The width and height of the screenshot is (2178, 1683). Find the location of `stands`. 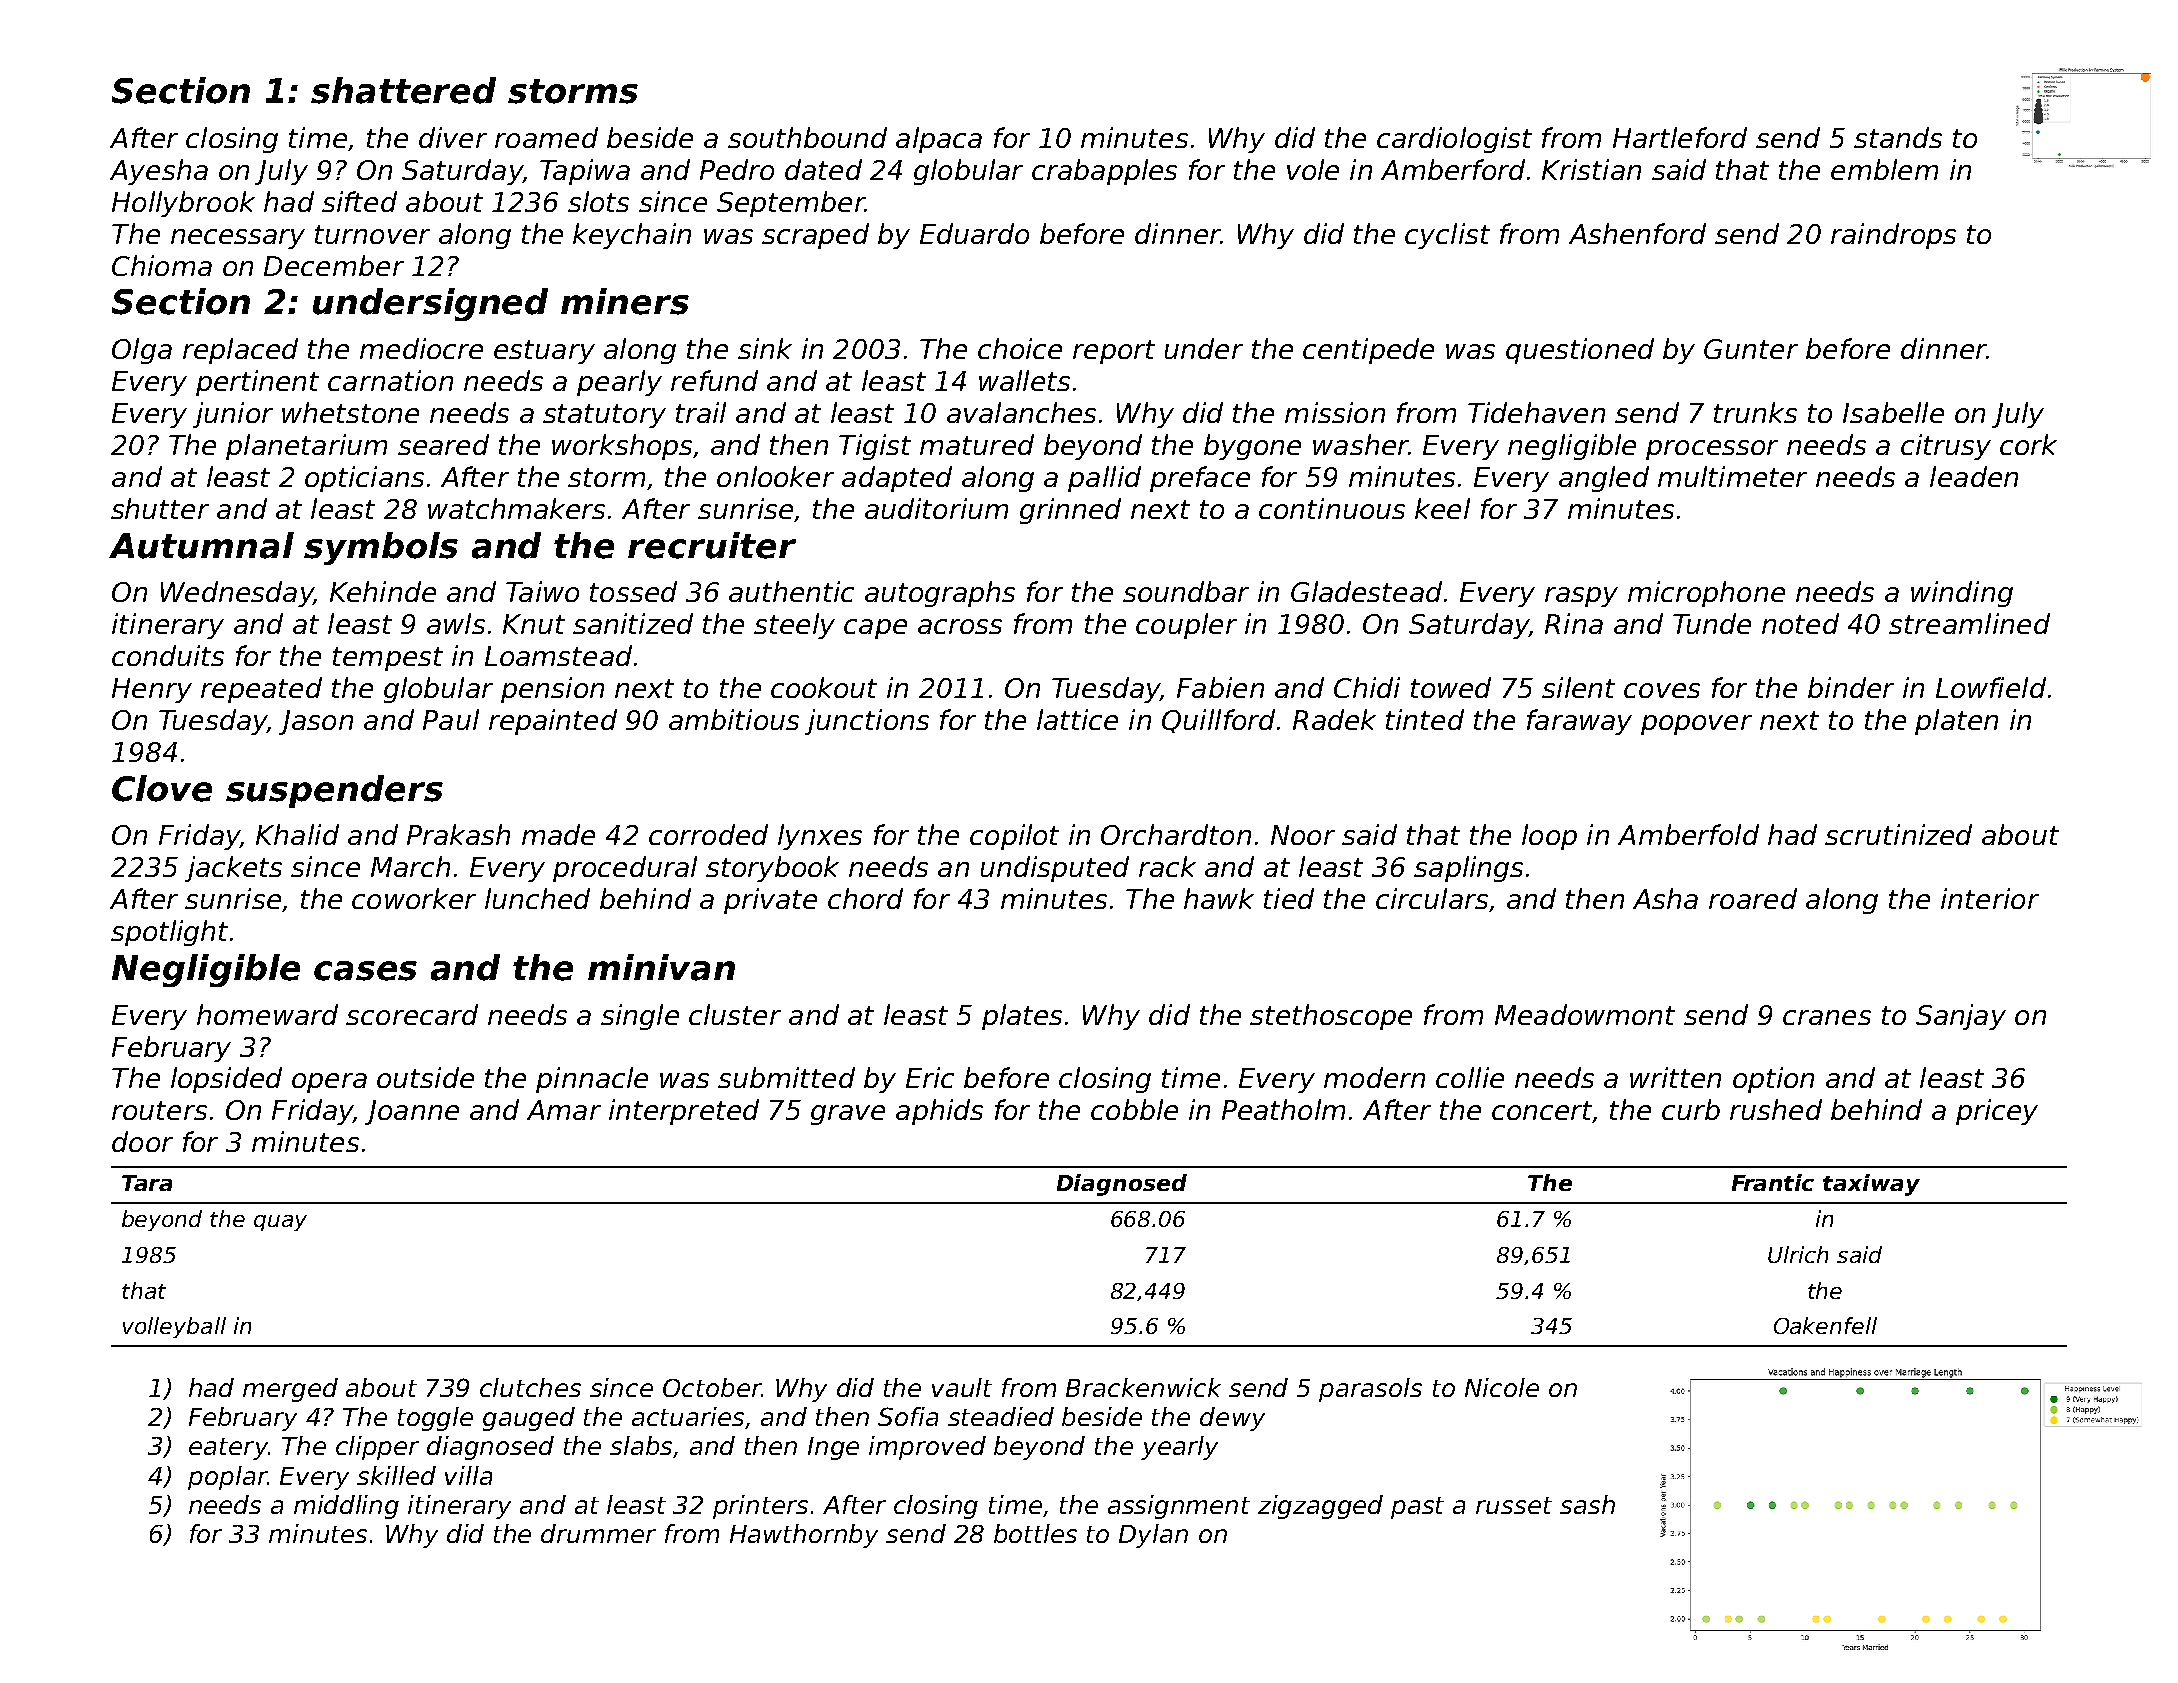

stands is located at coordinates (1898, 137).
